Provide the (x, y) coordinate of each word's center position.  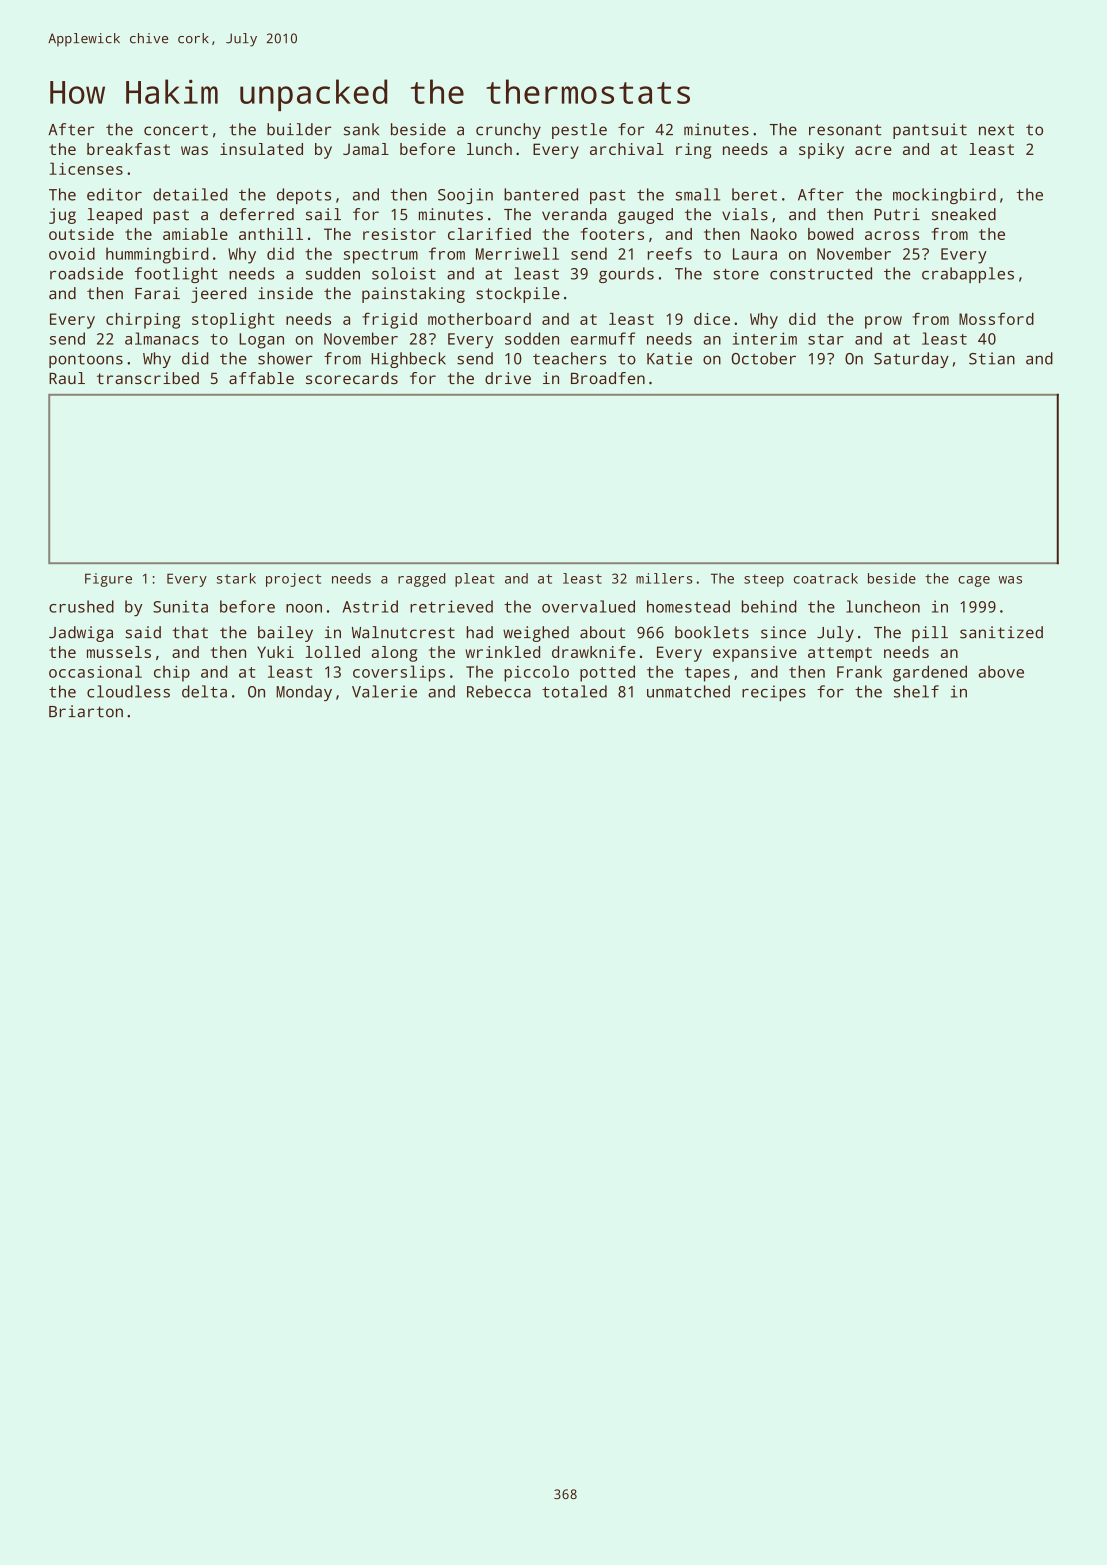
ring (693, 151)
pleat (475, 580)
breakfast (128, 149)
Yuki (275, 652)
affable (261, 378)
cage (974, 581)
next (996, 130)
